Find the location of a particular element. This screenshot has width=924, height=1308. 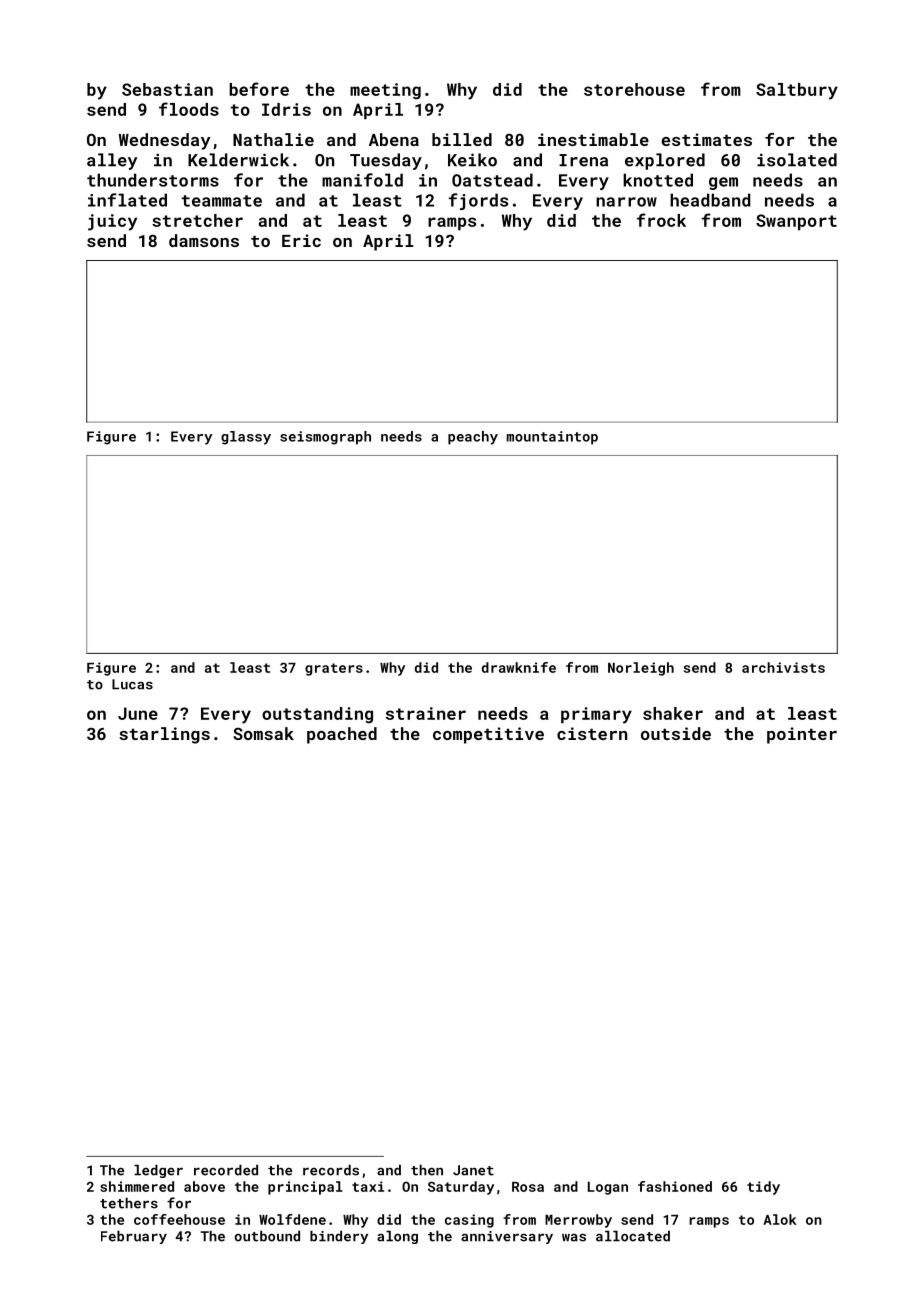

mountaintop is located at coordinates (552, 438).
